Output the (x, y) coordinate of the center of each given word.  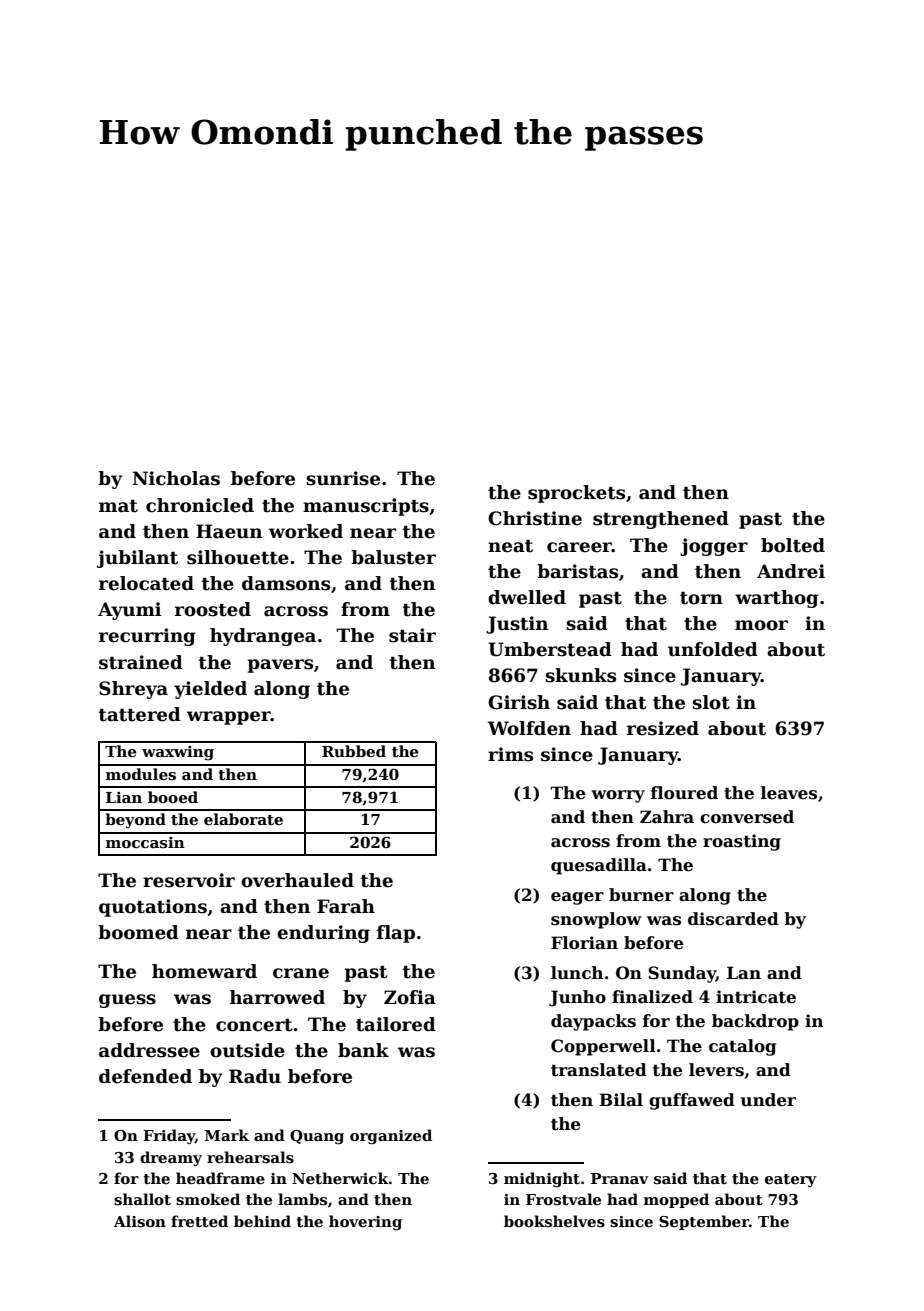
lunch (577, 973)
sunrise (343, 478)
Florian (584, 943)
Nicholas (176, 478)
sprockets (576, 494)
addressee (149, 1050)
